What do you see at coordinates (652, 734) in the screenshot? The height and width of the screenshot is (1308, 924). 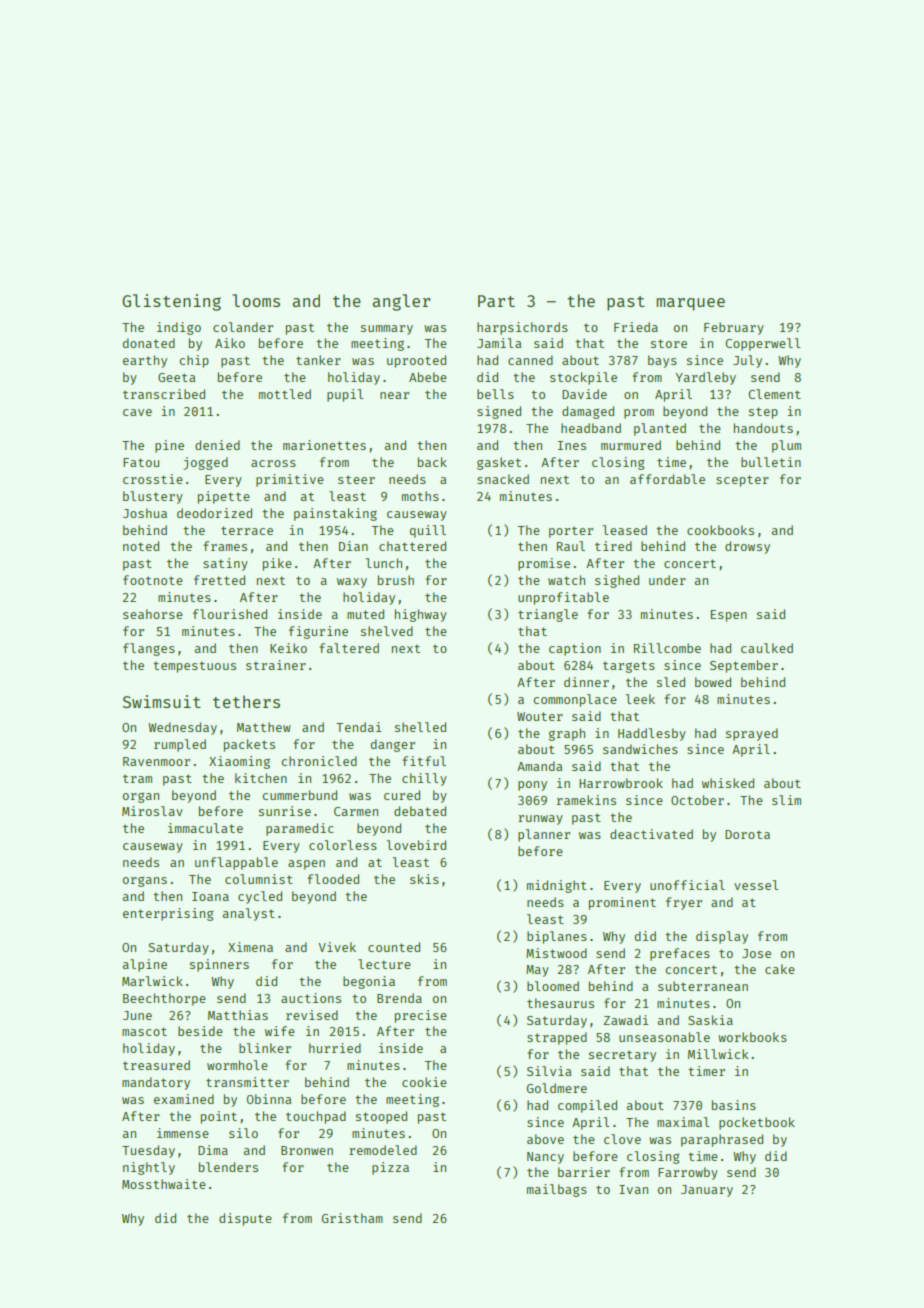 I see `Haddlesby` at bounding box center [652, 734].
